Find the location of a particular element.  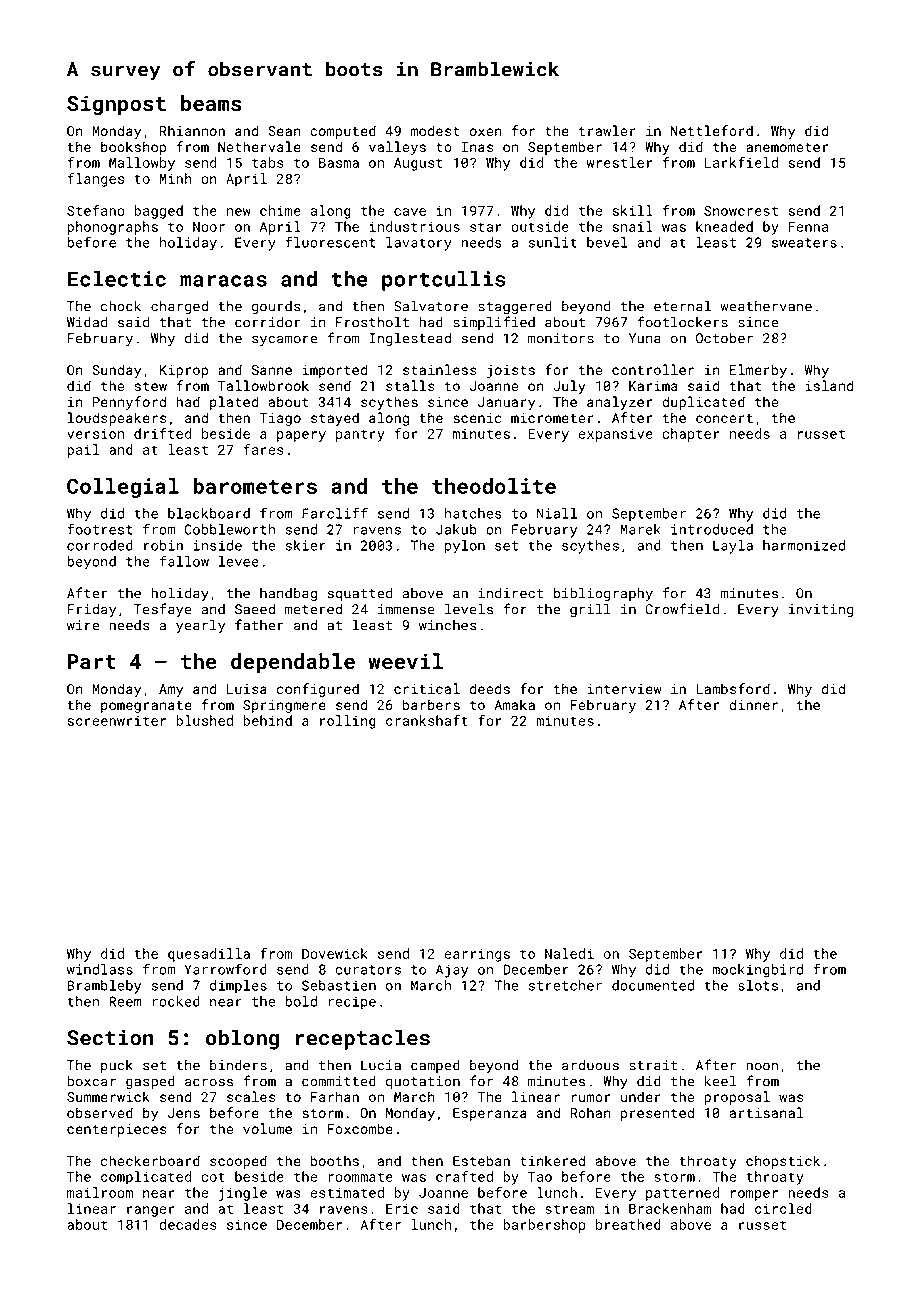

outside is located at coordinates (540, 226).
